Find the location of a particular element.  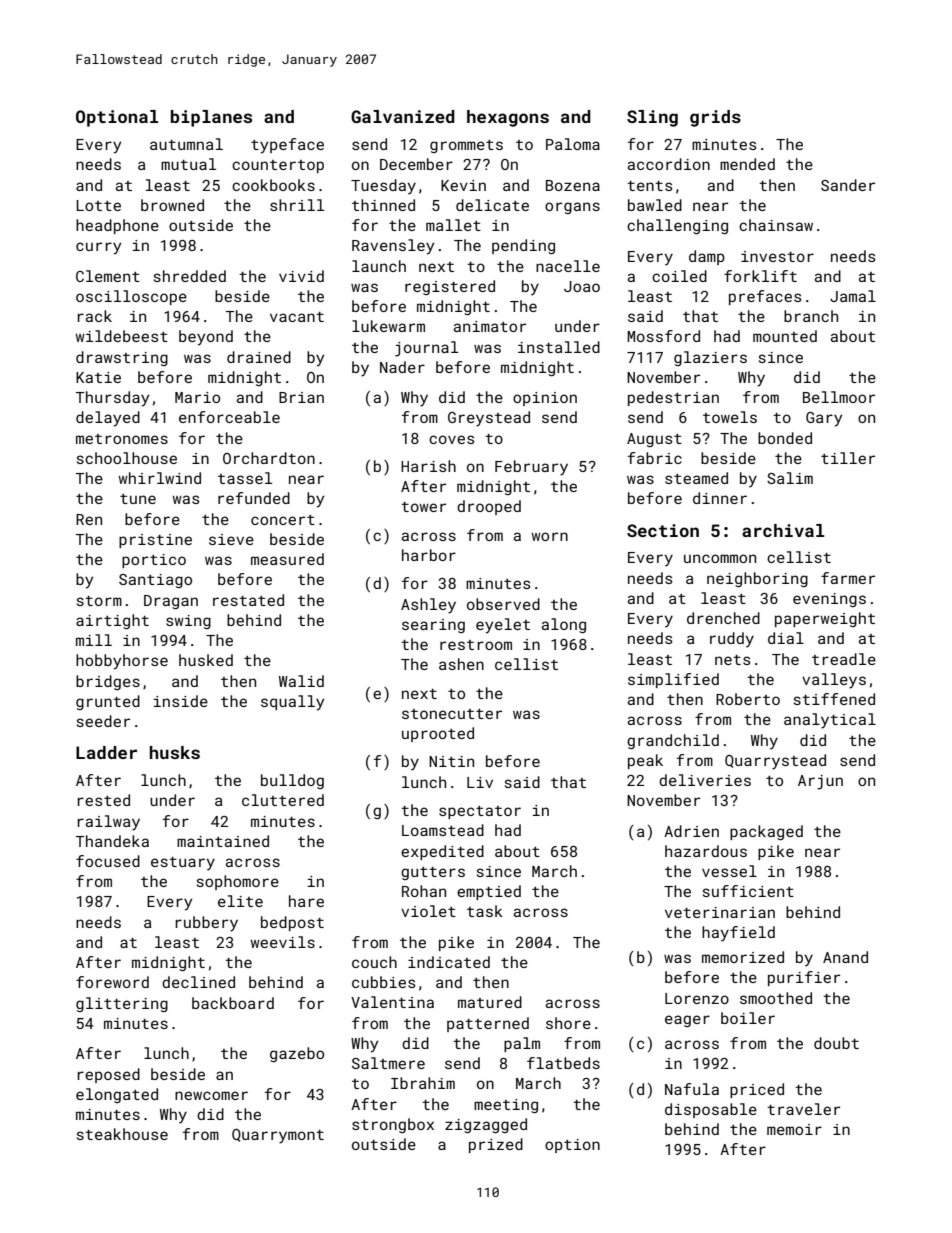

Nitin is located at coordinates (451, 761).
